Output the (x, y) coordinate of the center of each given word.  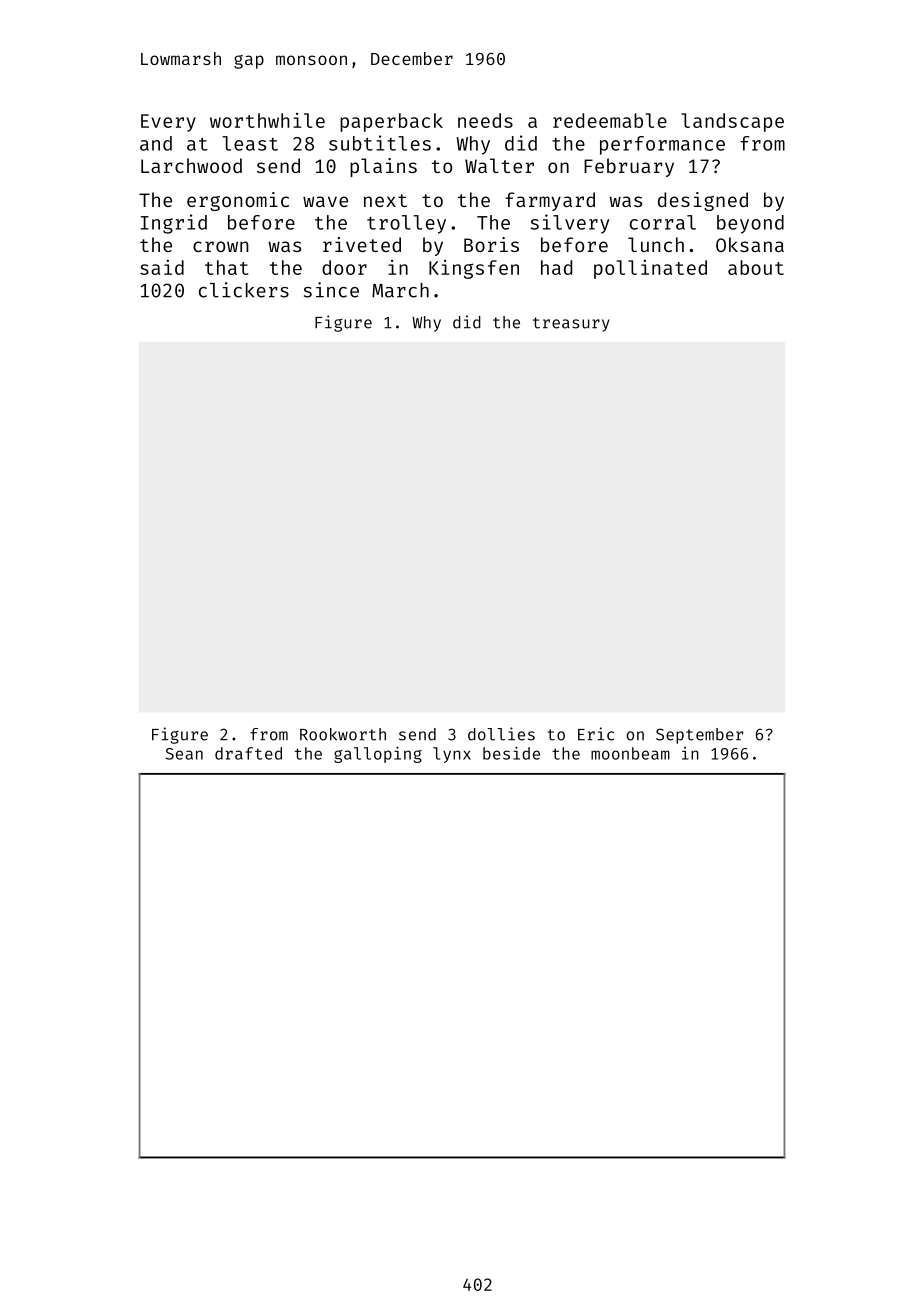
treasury (571, 324)
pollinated (650, 269)
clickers (244, 290)
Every (168, 123)
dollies (501, 734)
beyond (750, 224)
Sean (184, 754)
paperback (391, 122)
